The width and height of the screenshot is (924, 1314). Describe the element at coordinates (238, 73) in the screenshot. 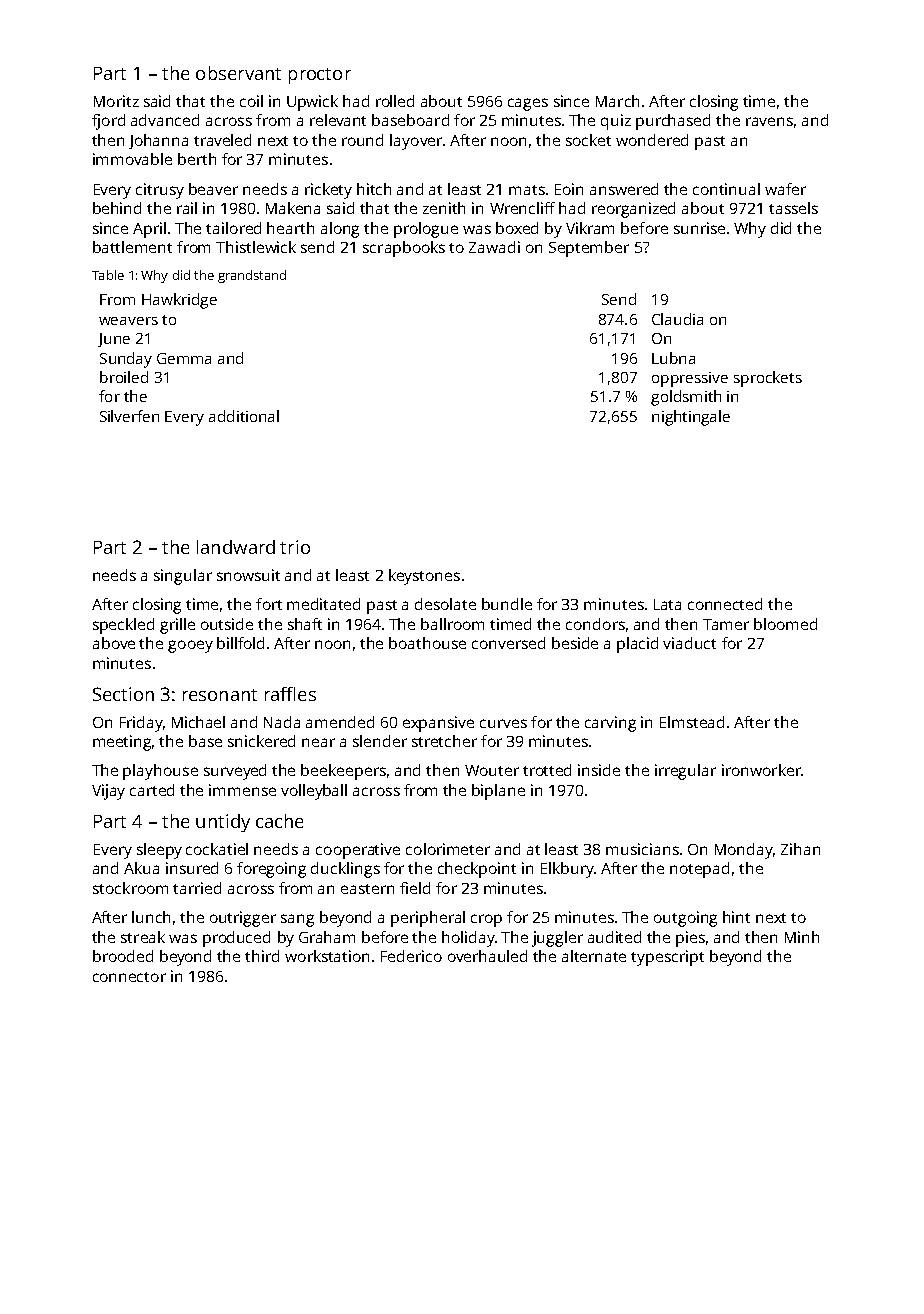

I see `observant` at that location.
